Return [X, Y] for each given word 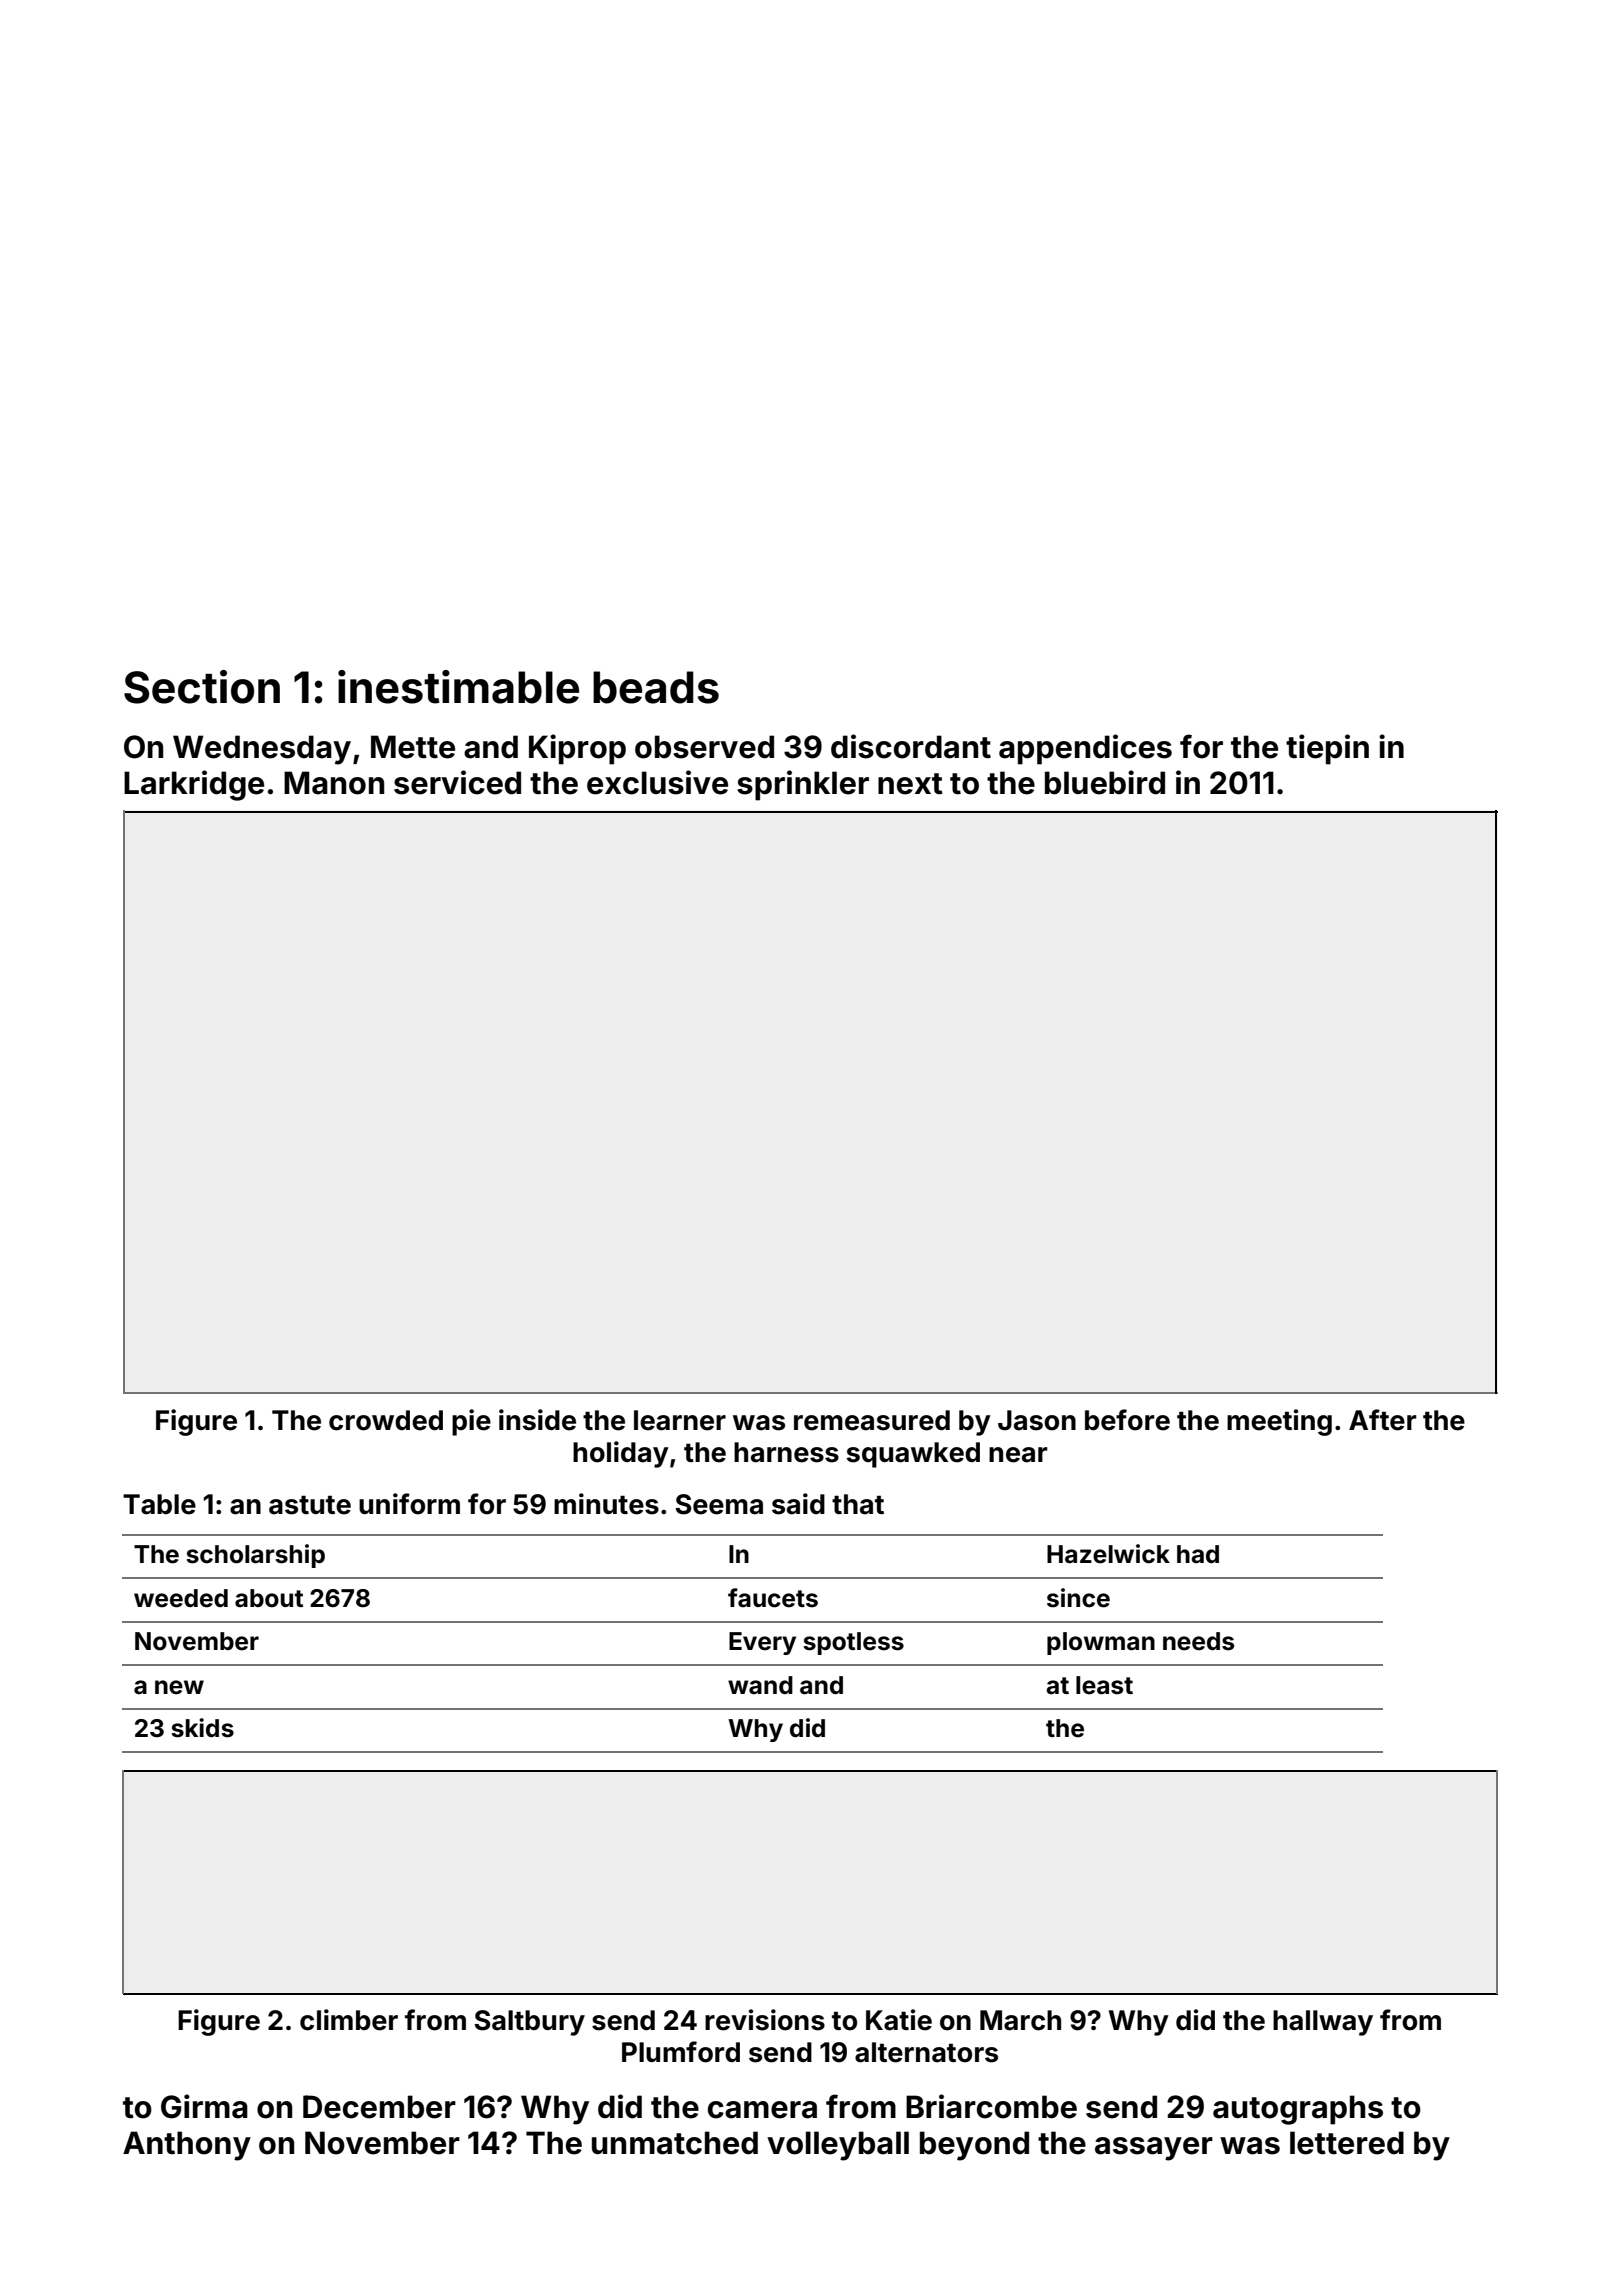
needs [1198, 1641]
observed [704, 747]
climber [349, 2020]
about [269, 1598]
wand [760, 1685]
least [1104, 1685]
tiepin [1327, 749]
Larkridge [194, 785]
